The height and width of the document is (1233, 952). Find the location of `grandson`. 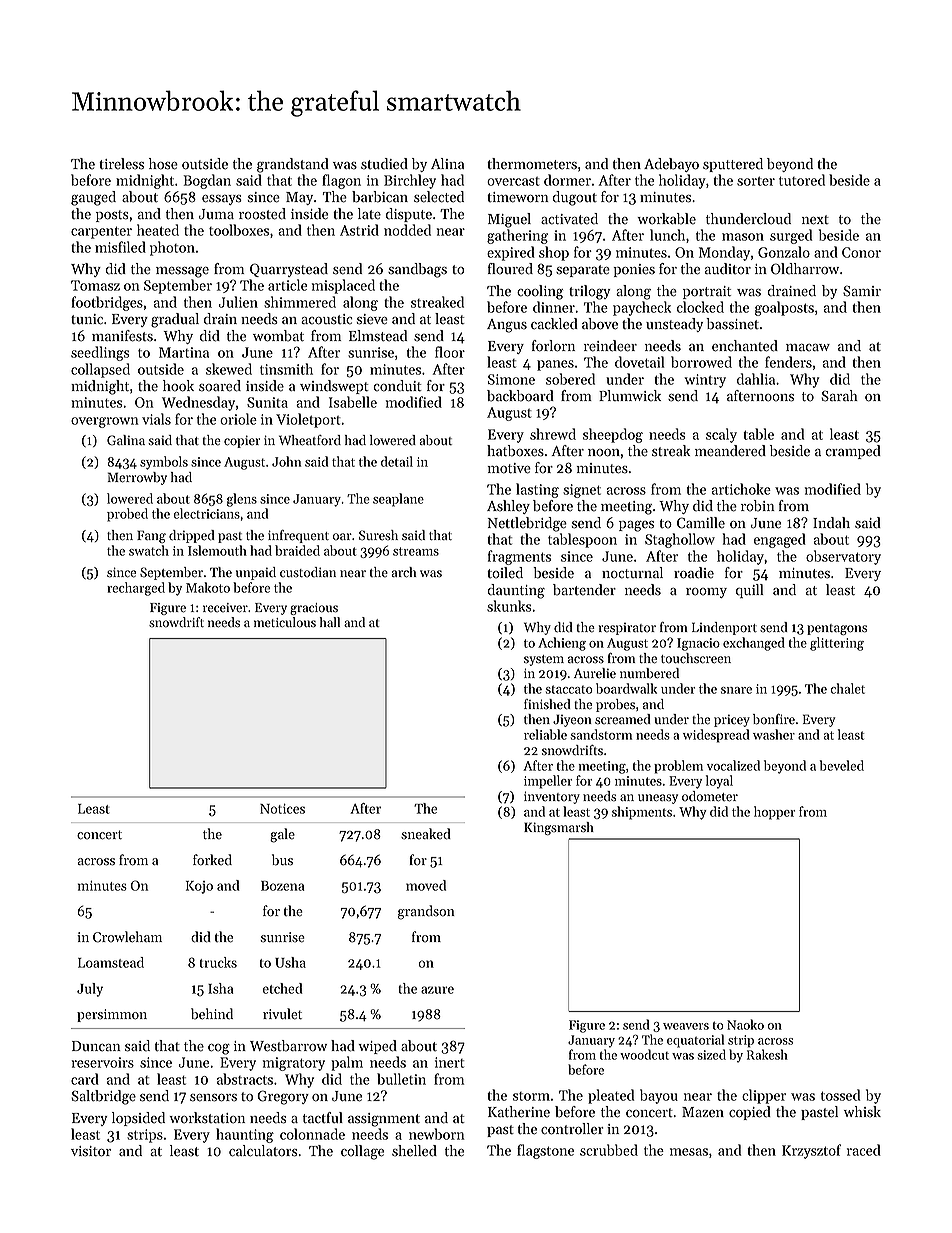

grandson is located at coordinates (426, 912).
